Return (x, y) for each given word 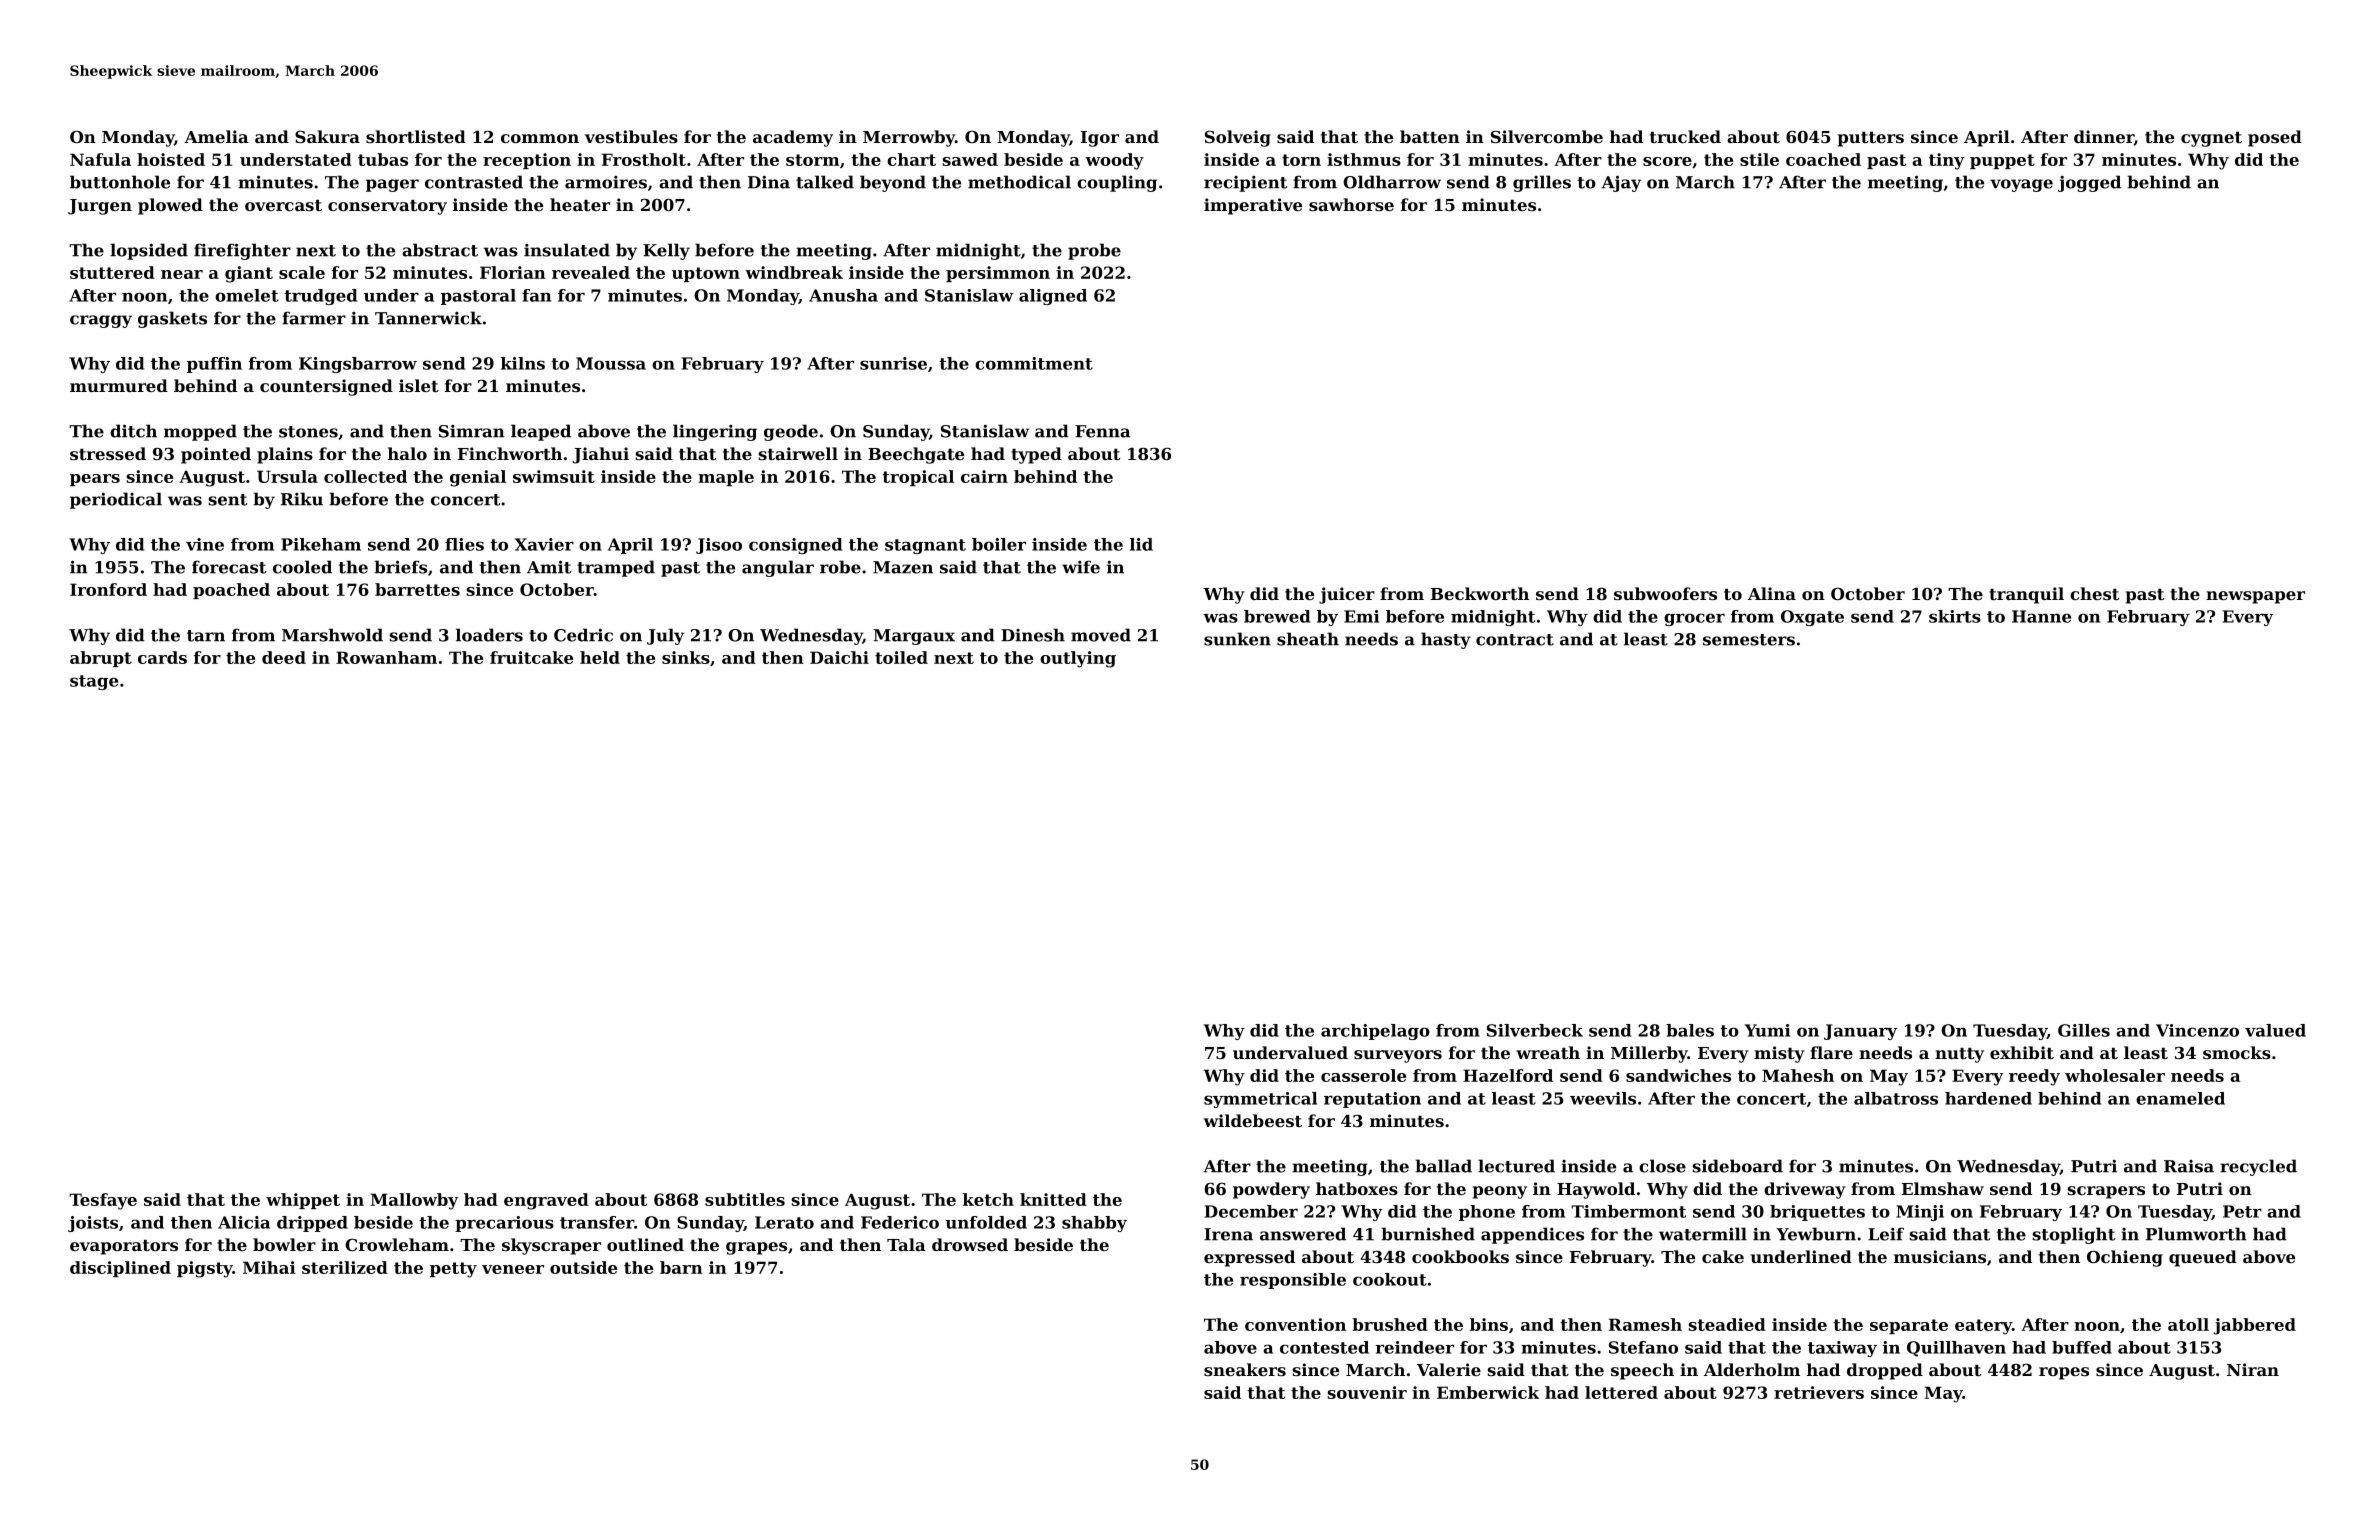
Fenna (1102, 431)
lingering (715, 432)
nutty (1959, 1055)
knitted (1053, 1199)
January (1860, 1032)
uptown (706, 274)
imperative (1253, 206)
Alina (1772, 593)
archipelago (1375, 1032)
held (600, 657)
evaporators (124, 1247)
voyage (2021, 185)
